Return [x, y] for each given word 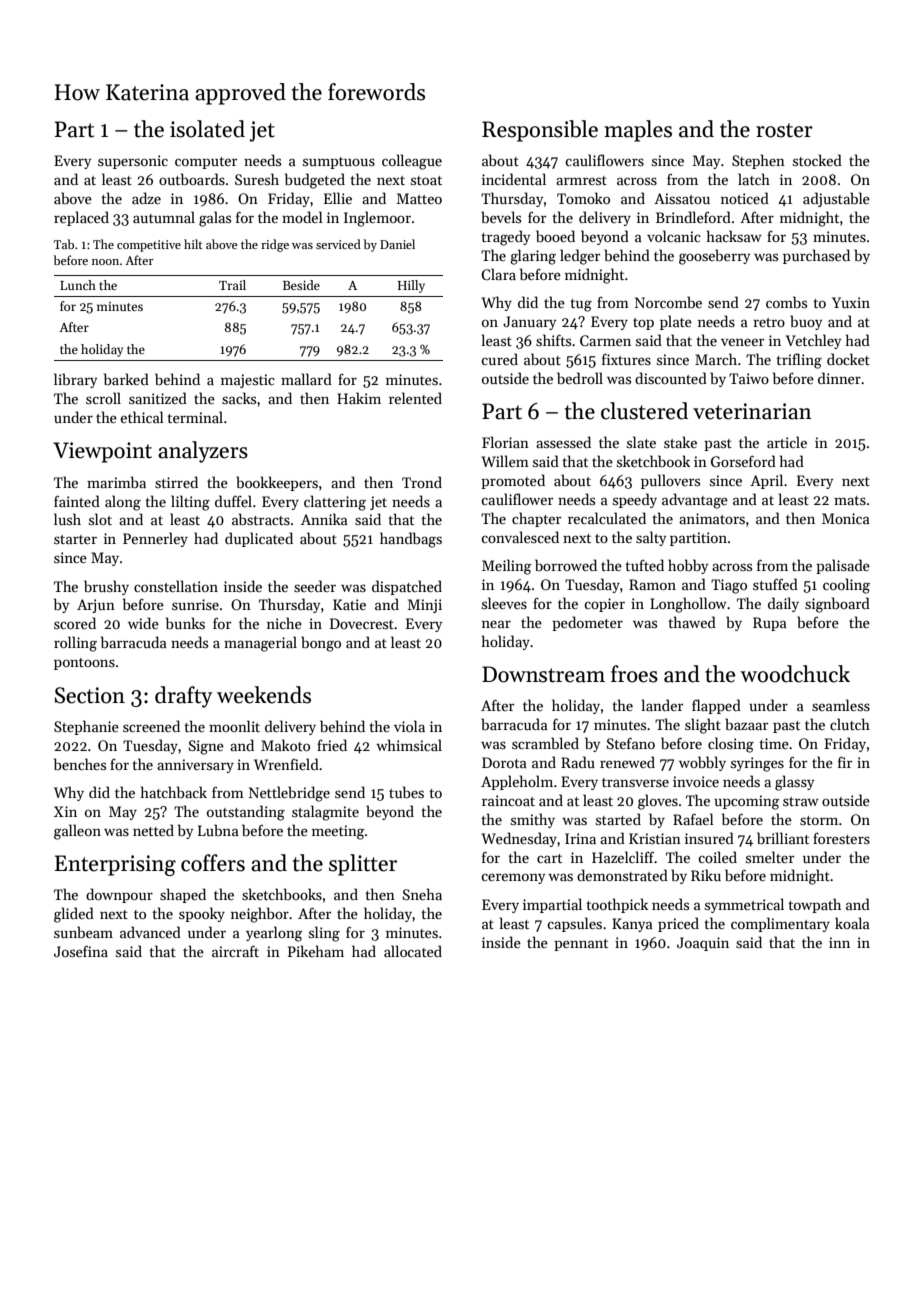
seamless [841, 705]
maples [638, 131]
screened [151, 726]
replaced [81, 218]
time [774, 743]
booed [555, 236]
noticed [745, 198]
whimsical [409, 745]
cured [499, 359]
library [75, 380]
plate [676, 322]
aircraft [235, 951]
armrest [581, 180]
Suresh [257, 179]
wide [143, 623]
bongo [321, 644]
